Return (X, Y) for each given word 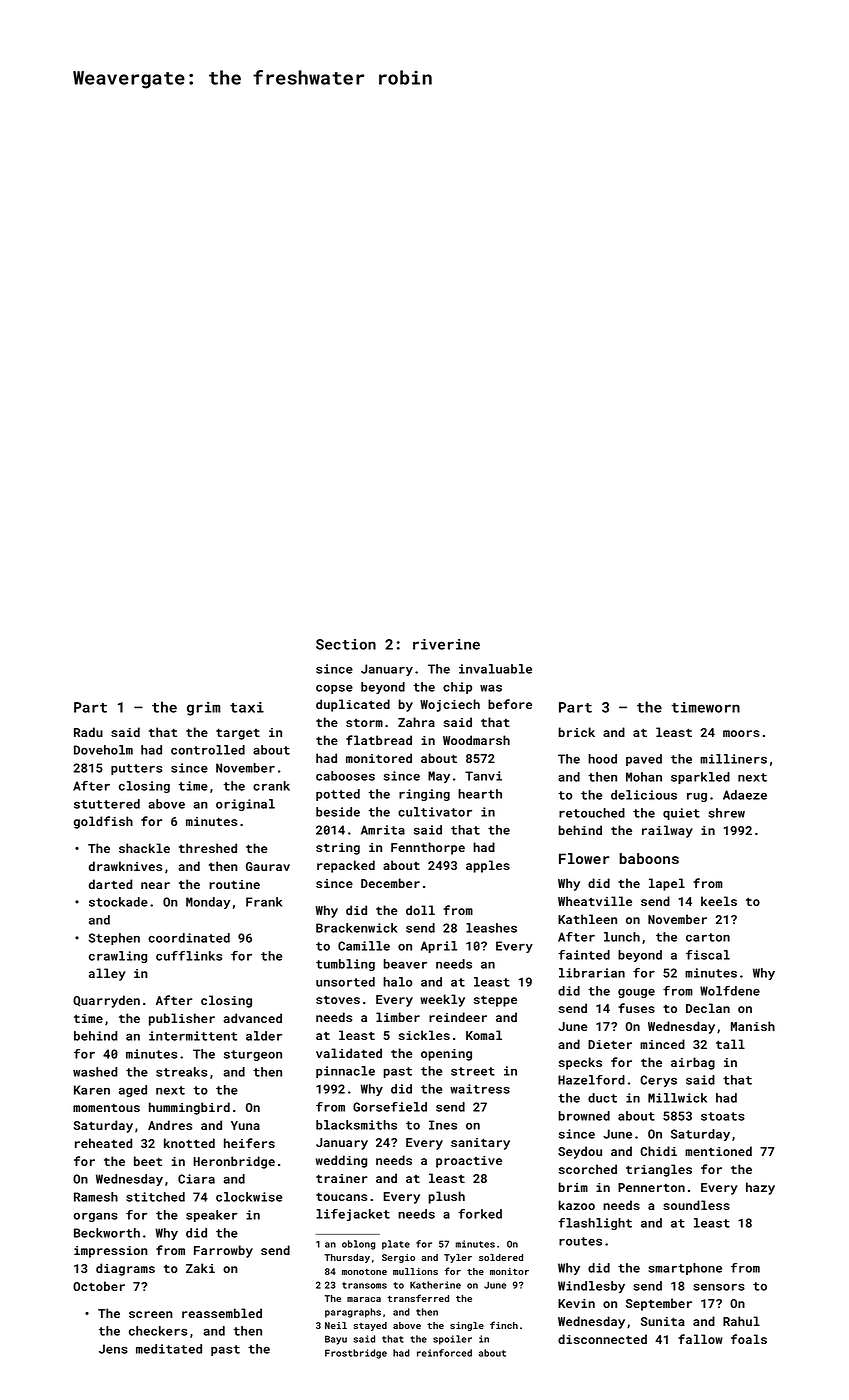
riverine (446, 644)
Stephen (114, 939)
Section (346, 644)
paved (644, 760)
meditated (169, 1349)
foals (749, 1339)
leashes (491, 928)
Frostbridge (356, 1354)
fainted (584, 955)
